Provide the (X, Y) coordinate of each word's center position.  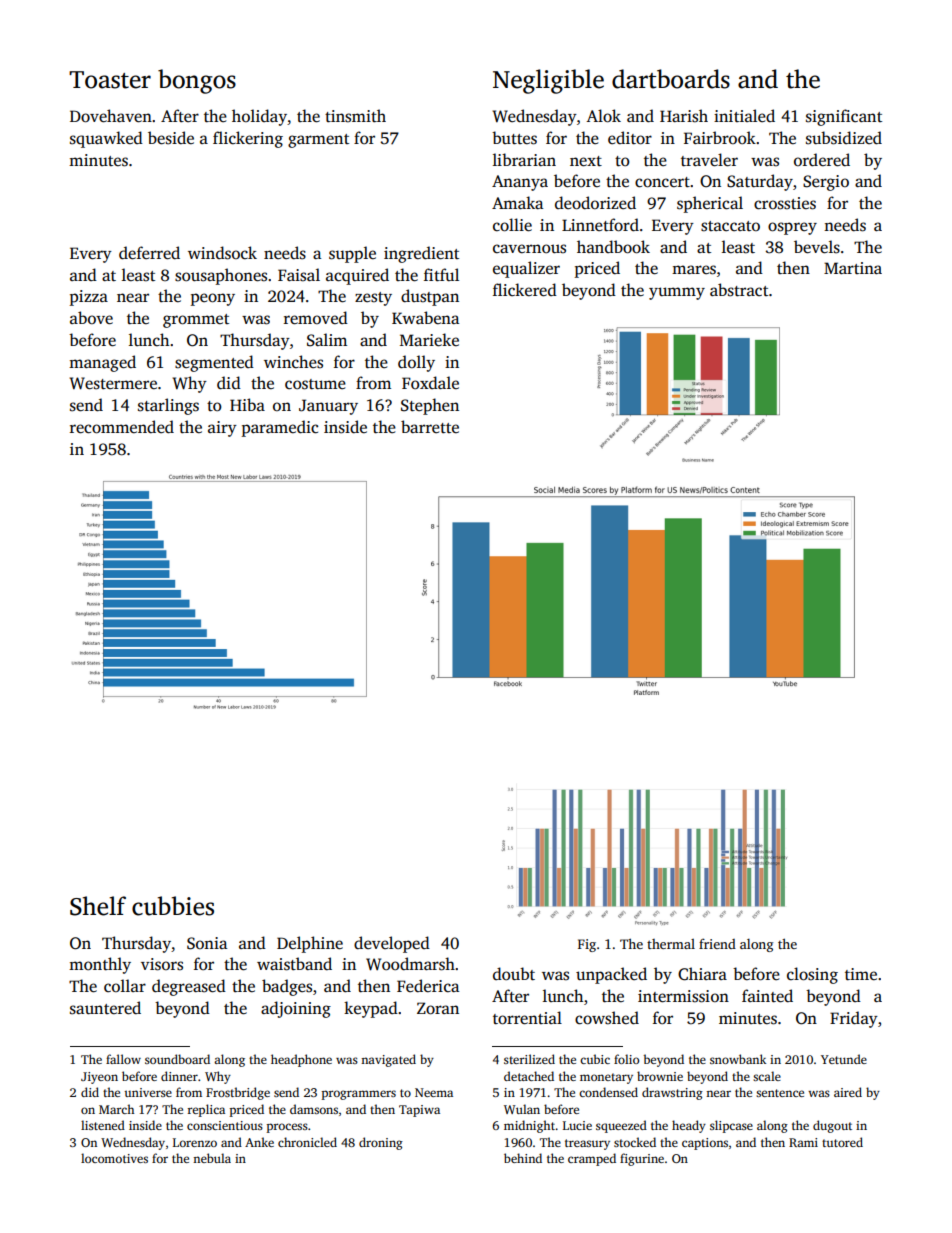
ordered (822, 160)
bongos (197, 81)
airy (222, 429)
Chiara (702, 974)
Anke (259, 1142)
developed (392, 944)
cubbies (173, 906)
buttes (514, 138)
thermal (671, 944)
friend (717, 943)
